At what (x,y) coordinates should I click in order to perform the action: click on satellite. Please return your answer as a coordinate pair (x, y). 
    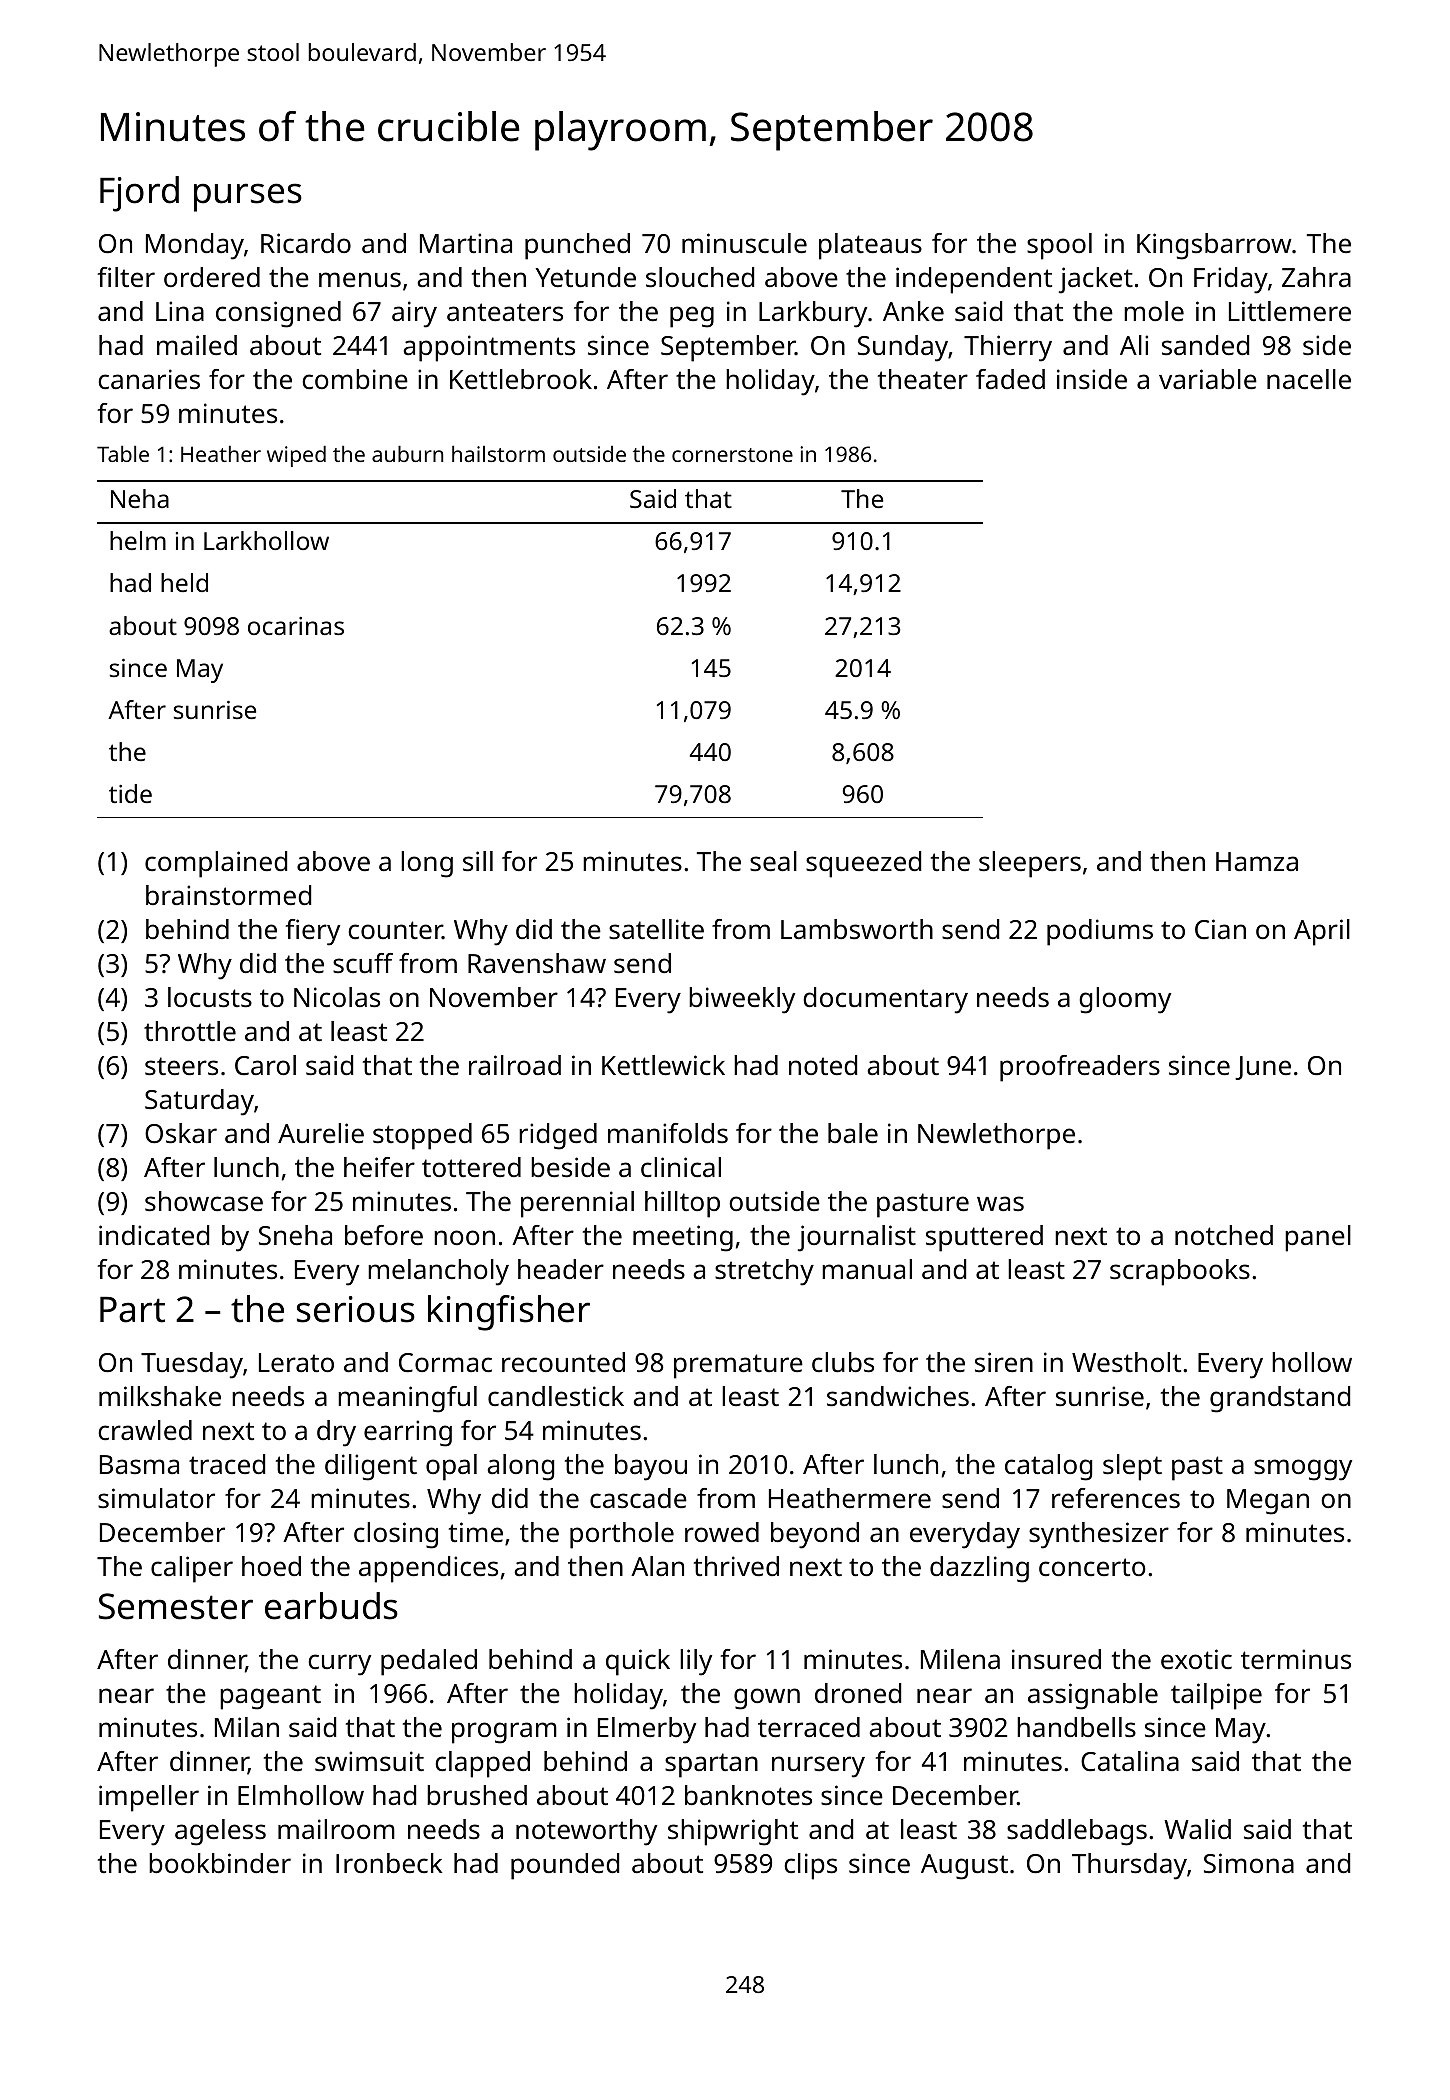
    Looking at the image, I should click on (656, 929).
